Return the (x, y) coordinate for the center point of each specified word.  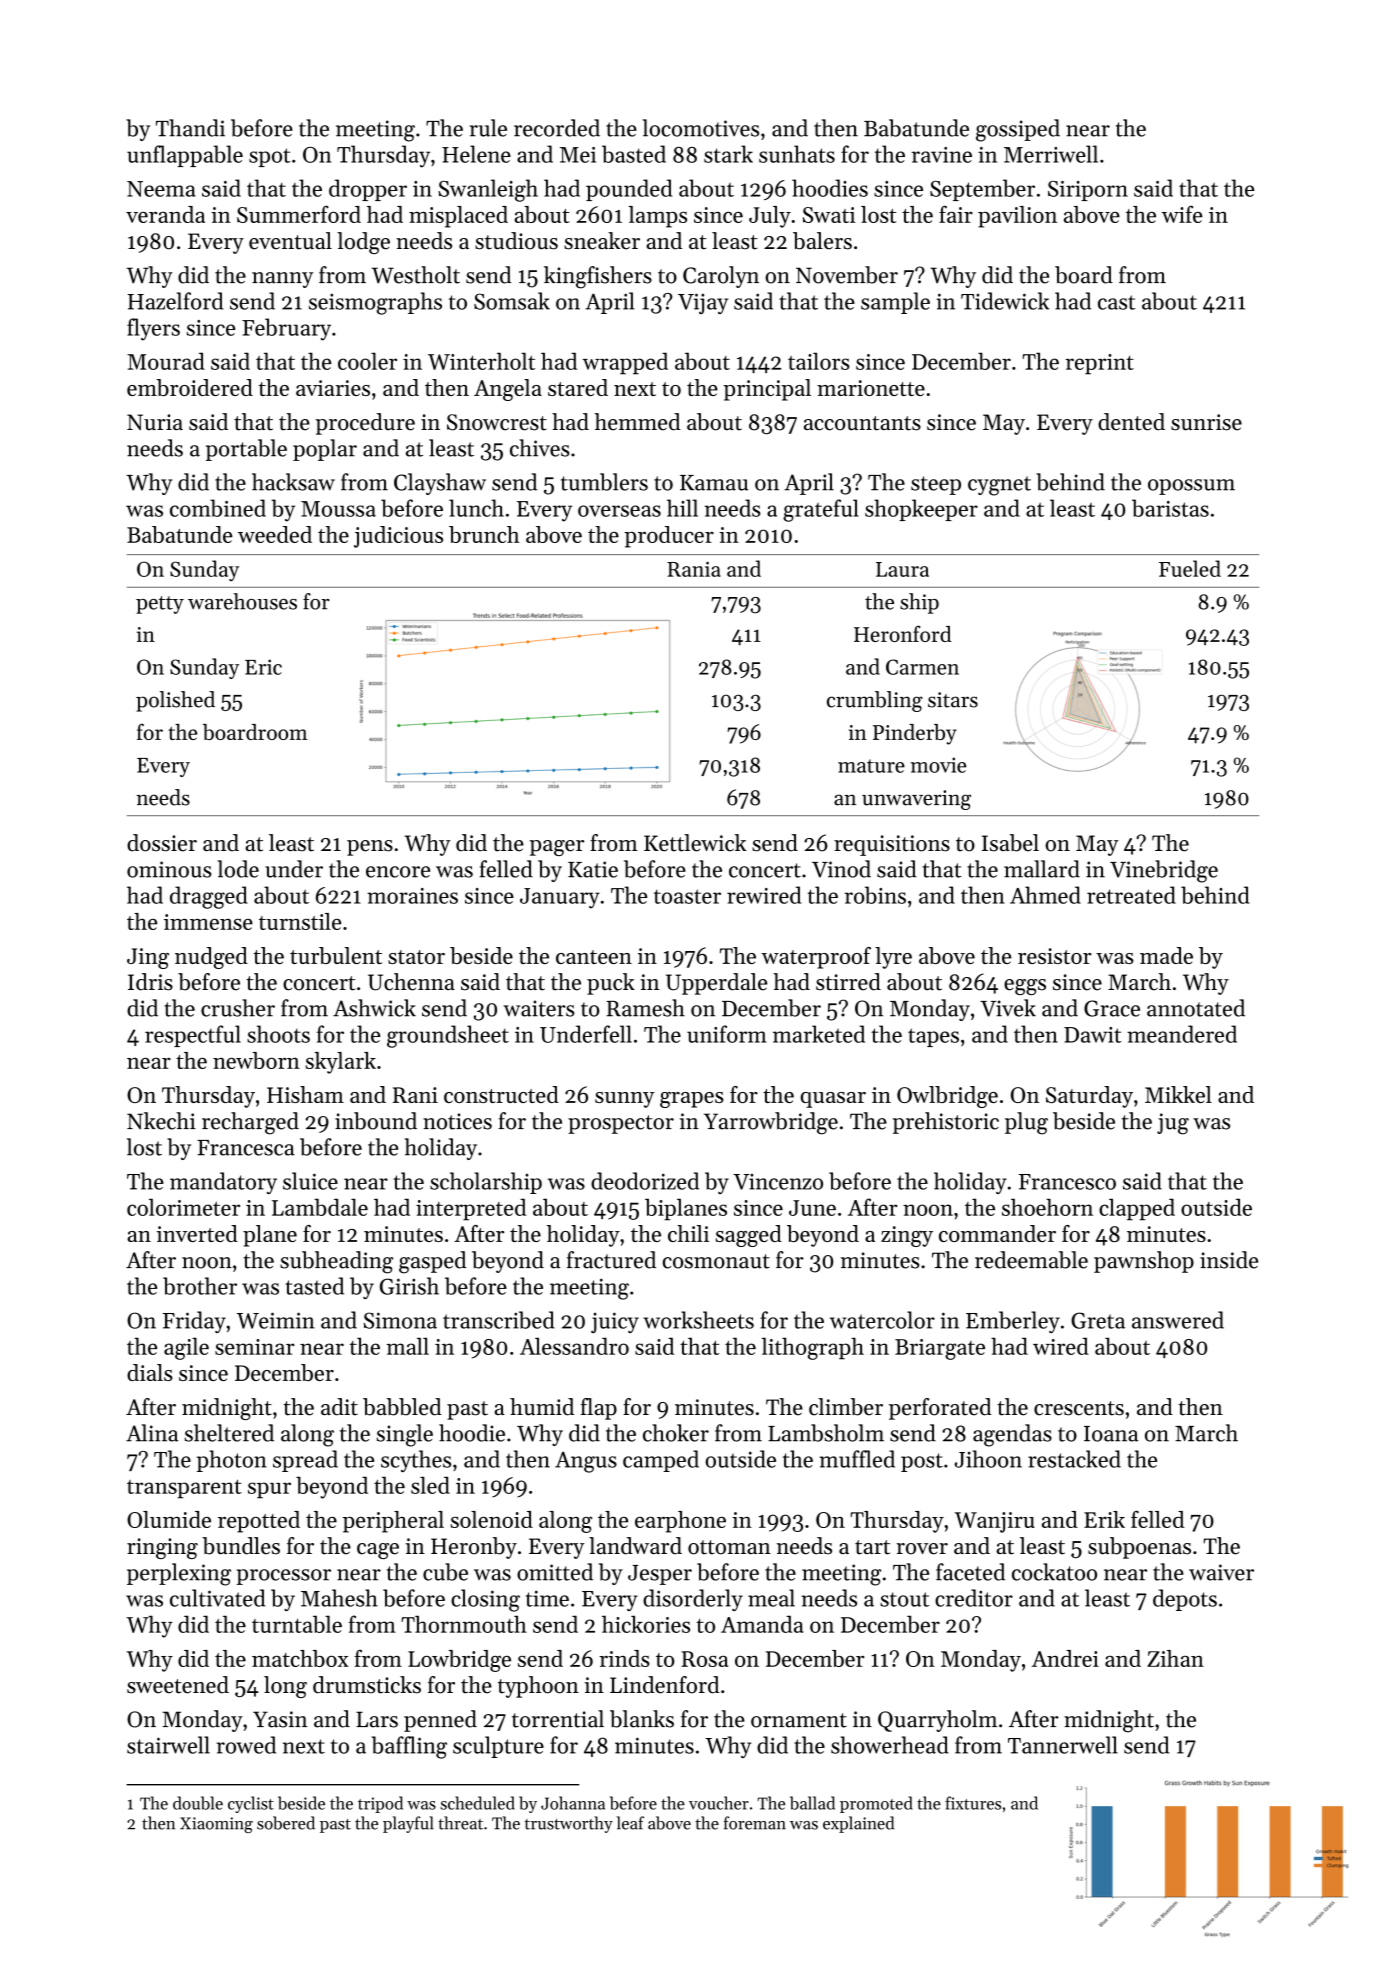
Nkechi (161, 1121)
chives (540, 448)
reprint (1100, 364)
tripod (380, 1804)
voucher (719, 1803)
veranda (165, 214)
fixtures (973, 1803)
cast (1116, 302)
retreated (1131, 895)
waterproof (816, 958)
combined (218, 508)
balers (822, 241)
